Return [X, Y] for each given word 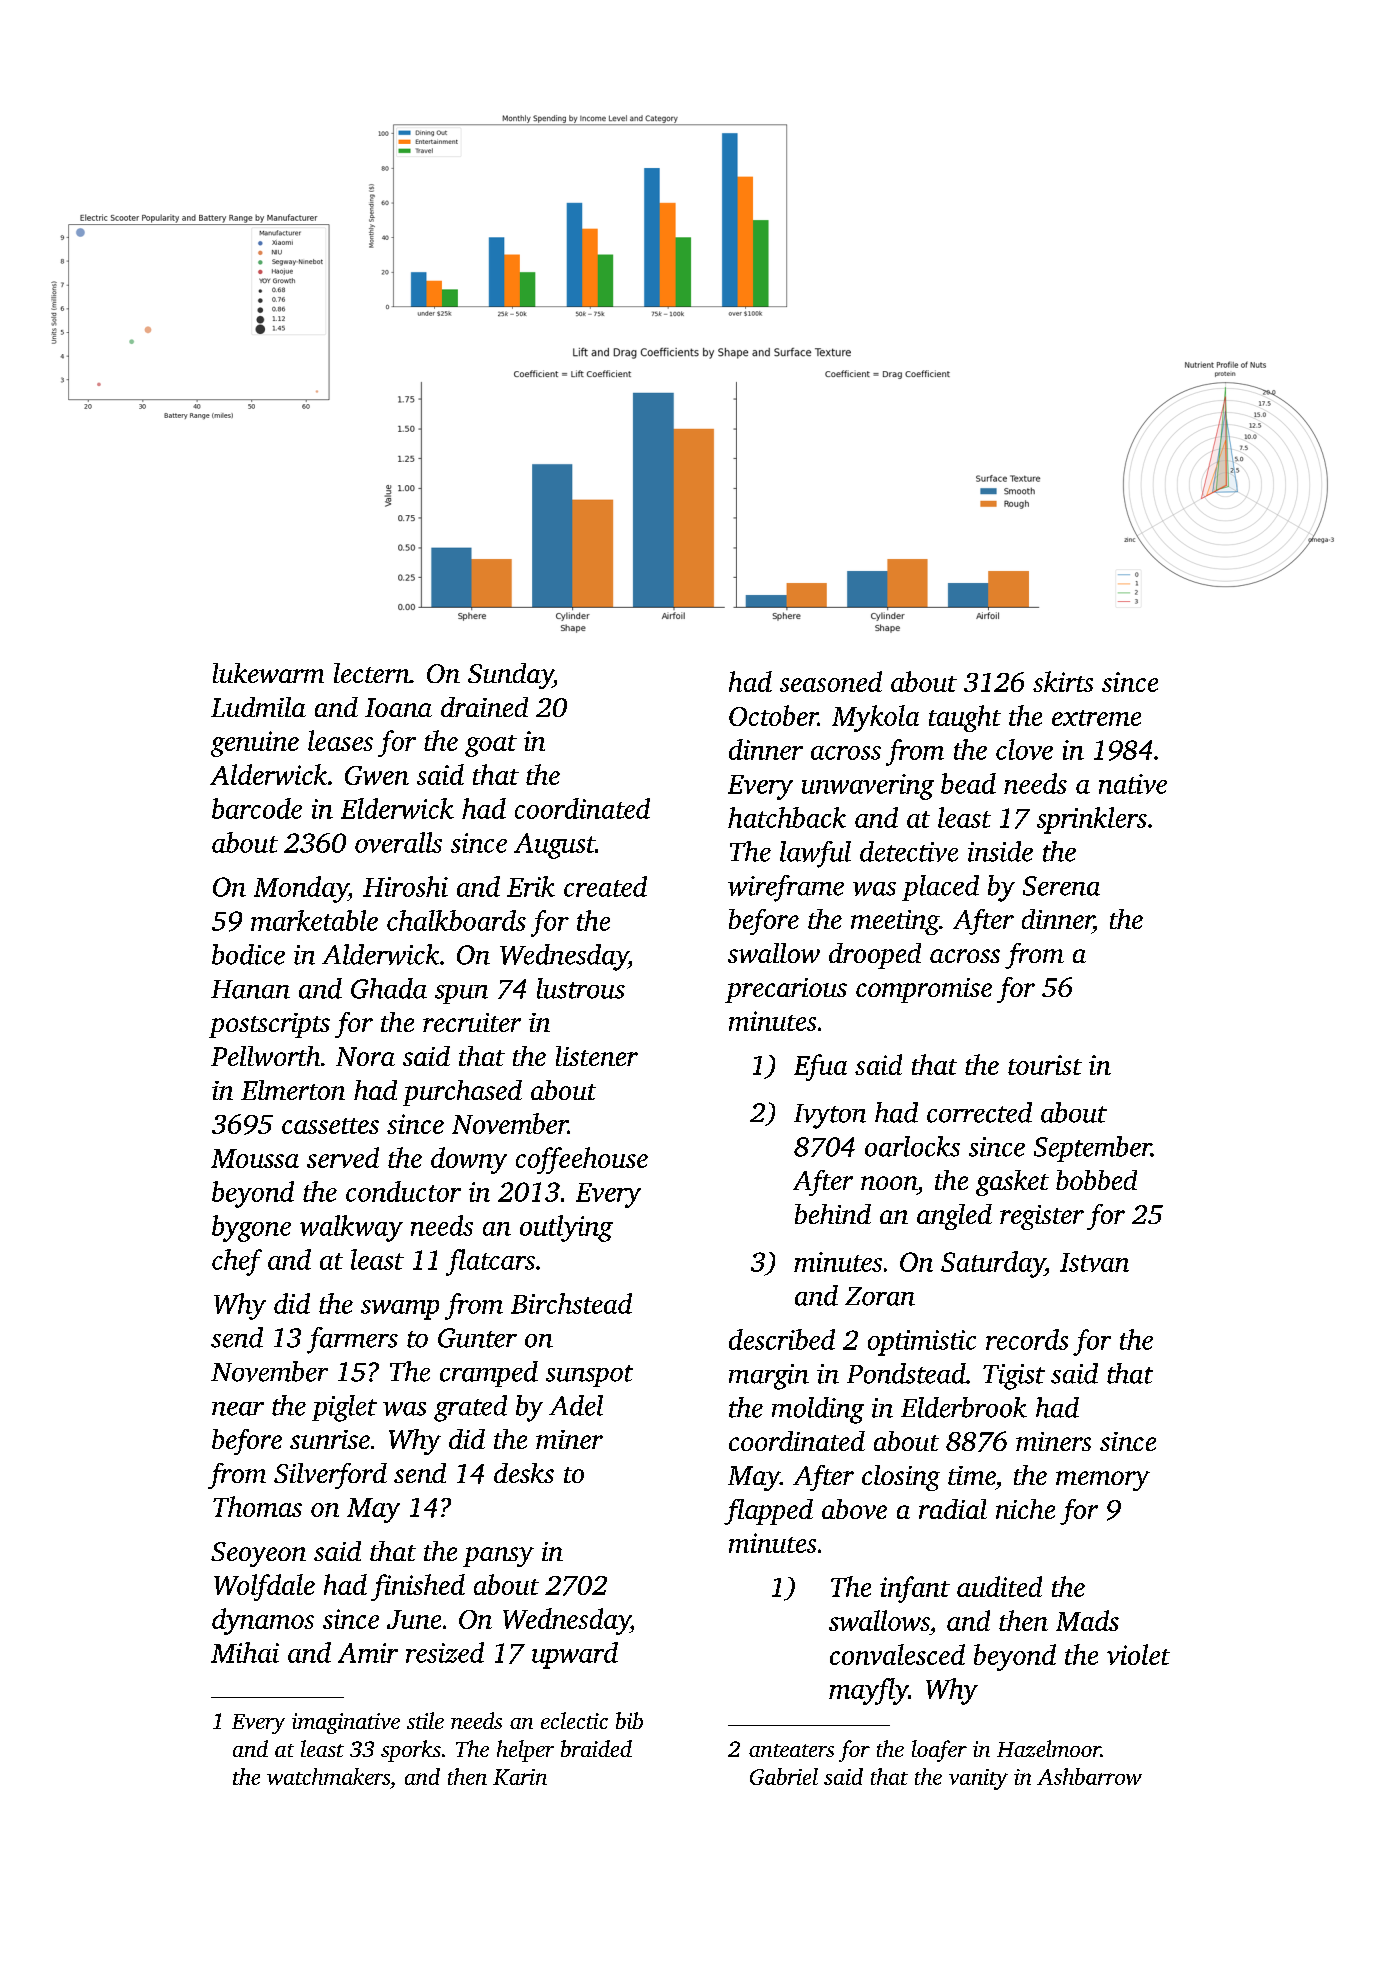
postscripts [269, 1025]
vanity [978, 1779]
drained [484, 707]
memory [1103, 1481]
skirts [1063, 681]
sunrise [330, 1439]
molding [818, 1410]
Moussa [255, 1158]
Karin [520, 1777]
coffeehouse [582, 1160]
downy [469, 1160]
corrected [979, 1112]
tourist [1045, 1065]
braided [596, 1748]
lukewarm [268, 673]
